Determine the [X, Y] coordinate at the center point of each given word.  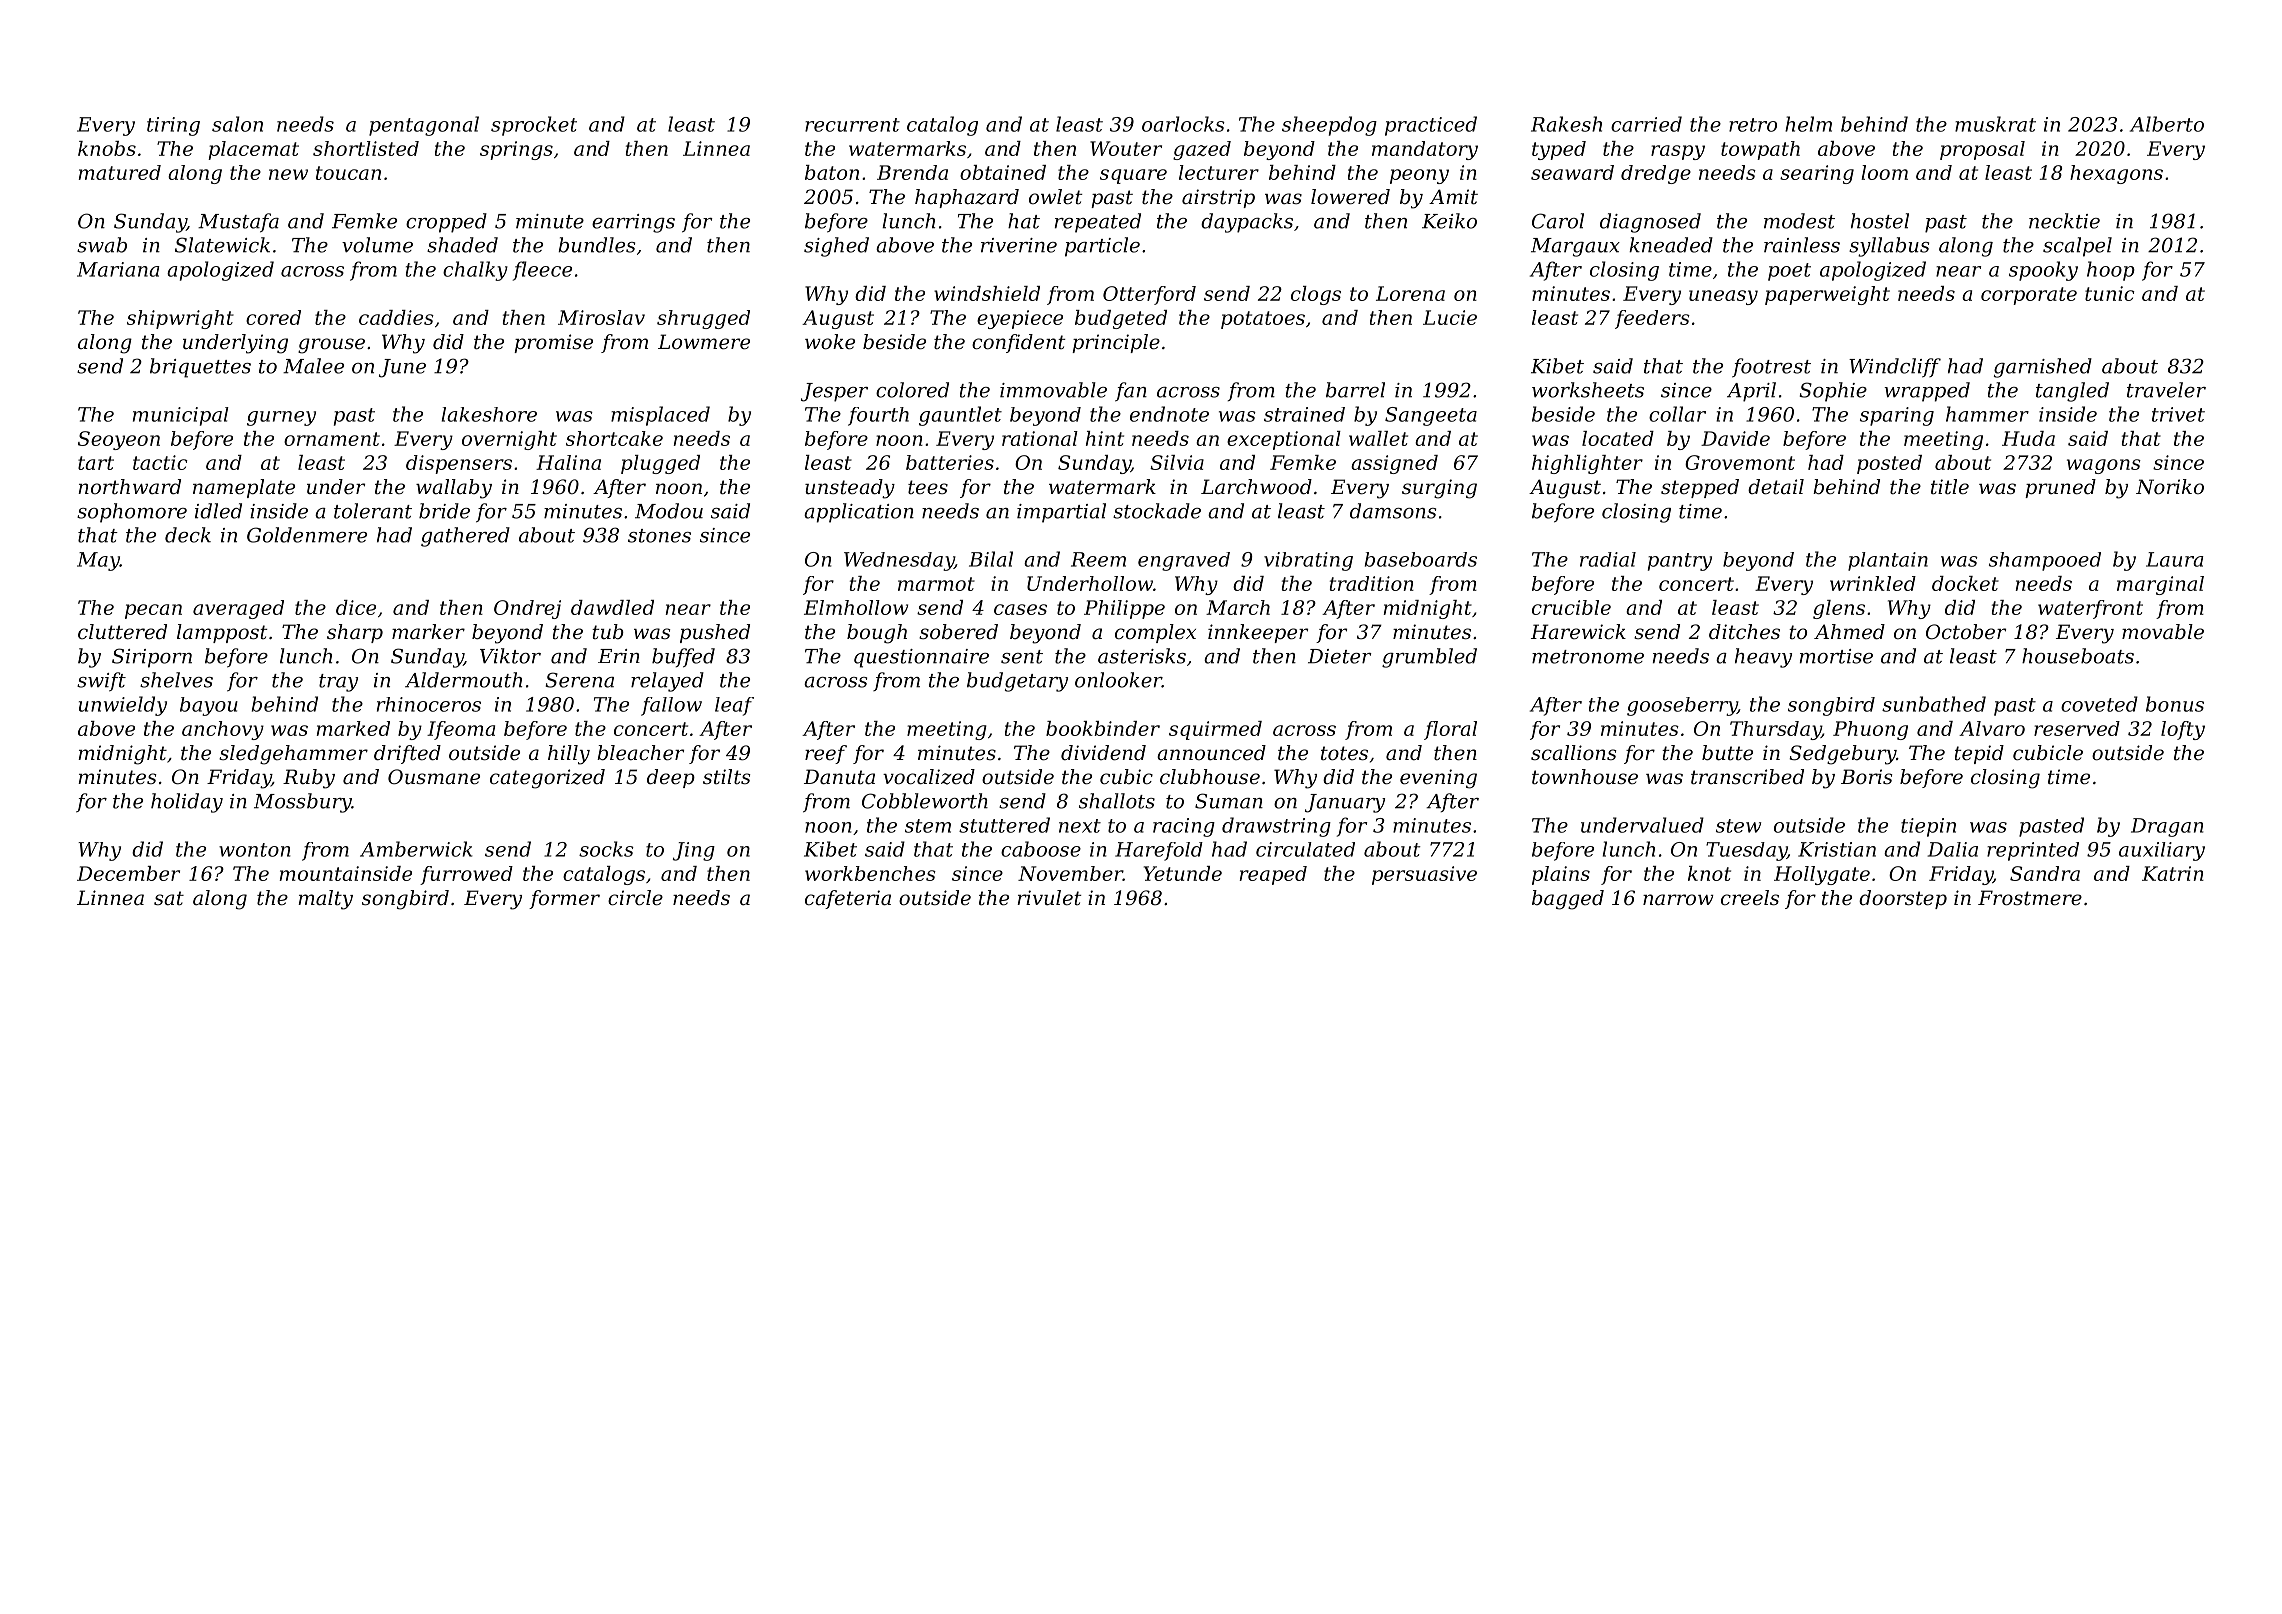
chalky [475, 271]
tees [928, 487]
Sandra [2045, 873]
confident [1018, 343]
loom [1884, 172]
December [128, 873]
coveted [2099, 704]
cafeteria [848, 899]
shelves [176, 680]
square [1133, 176]
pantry [1680, 562]
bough [877, 634]
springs [516, 150]
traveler [2166, 390]
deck [188, 535]
